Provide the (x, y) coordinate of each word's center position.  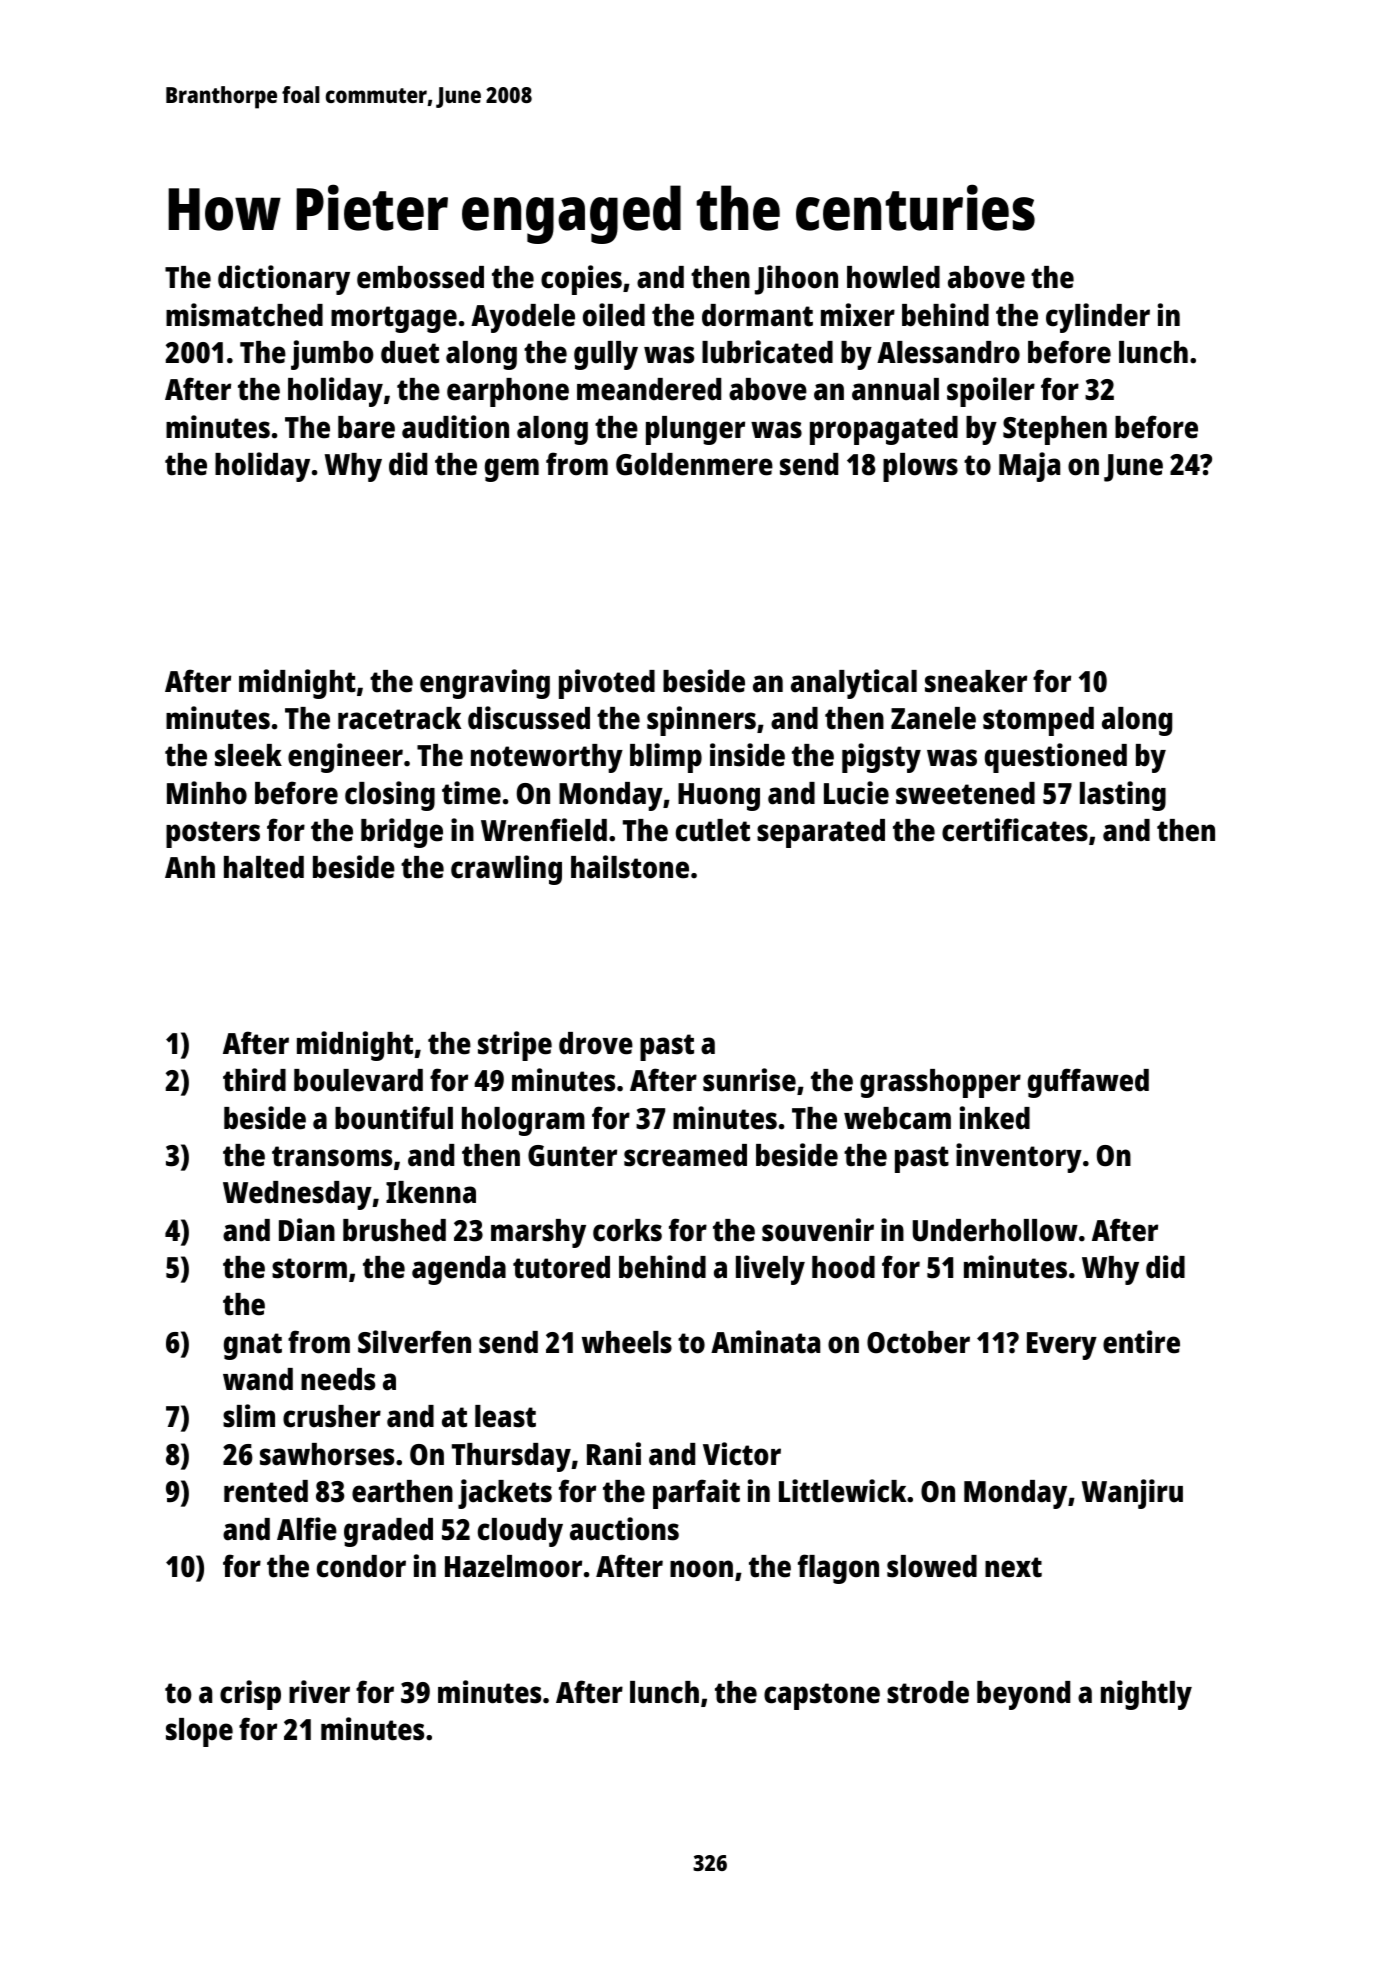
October (918, 1342)
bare (366, 427)
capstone (822, 1696)
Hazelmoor (513, 1566)
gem (512, 470)
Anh (190, 867)
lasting (1123, 796)
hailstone (630, 867)
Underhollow (995, 1230)
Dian (307, 1230)
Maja (1029, 467)
